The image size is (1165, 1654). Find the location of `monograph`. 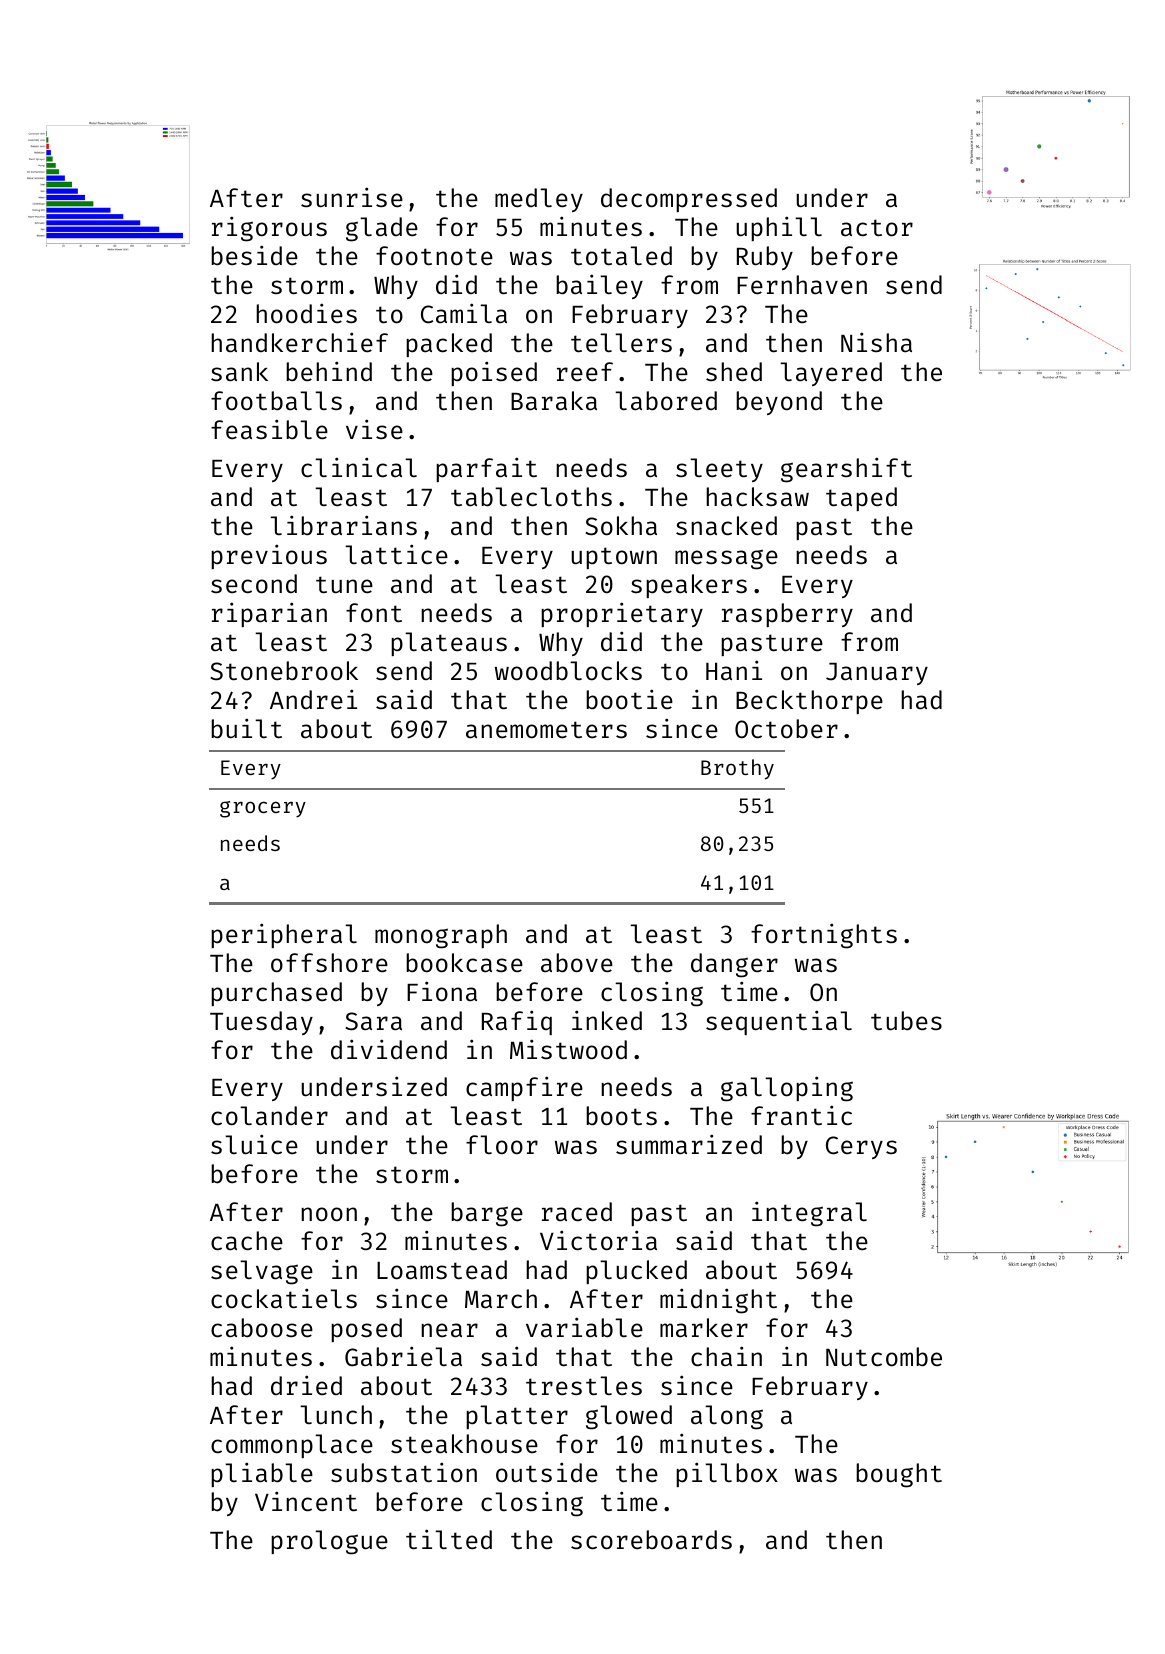

monograph is located at coordinates (441, 936).
